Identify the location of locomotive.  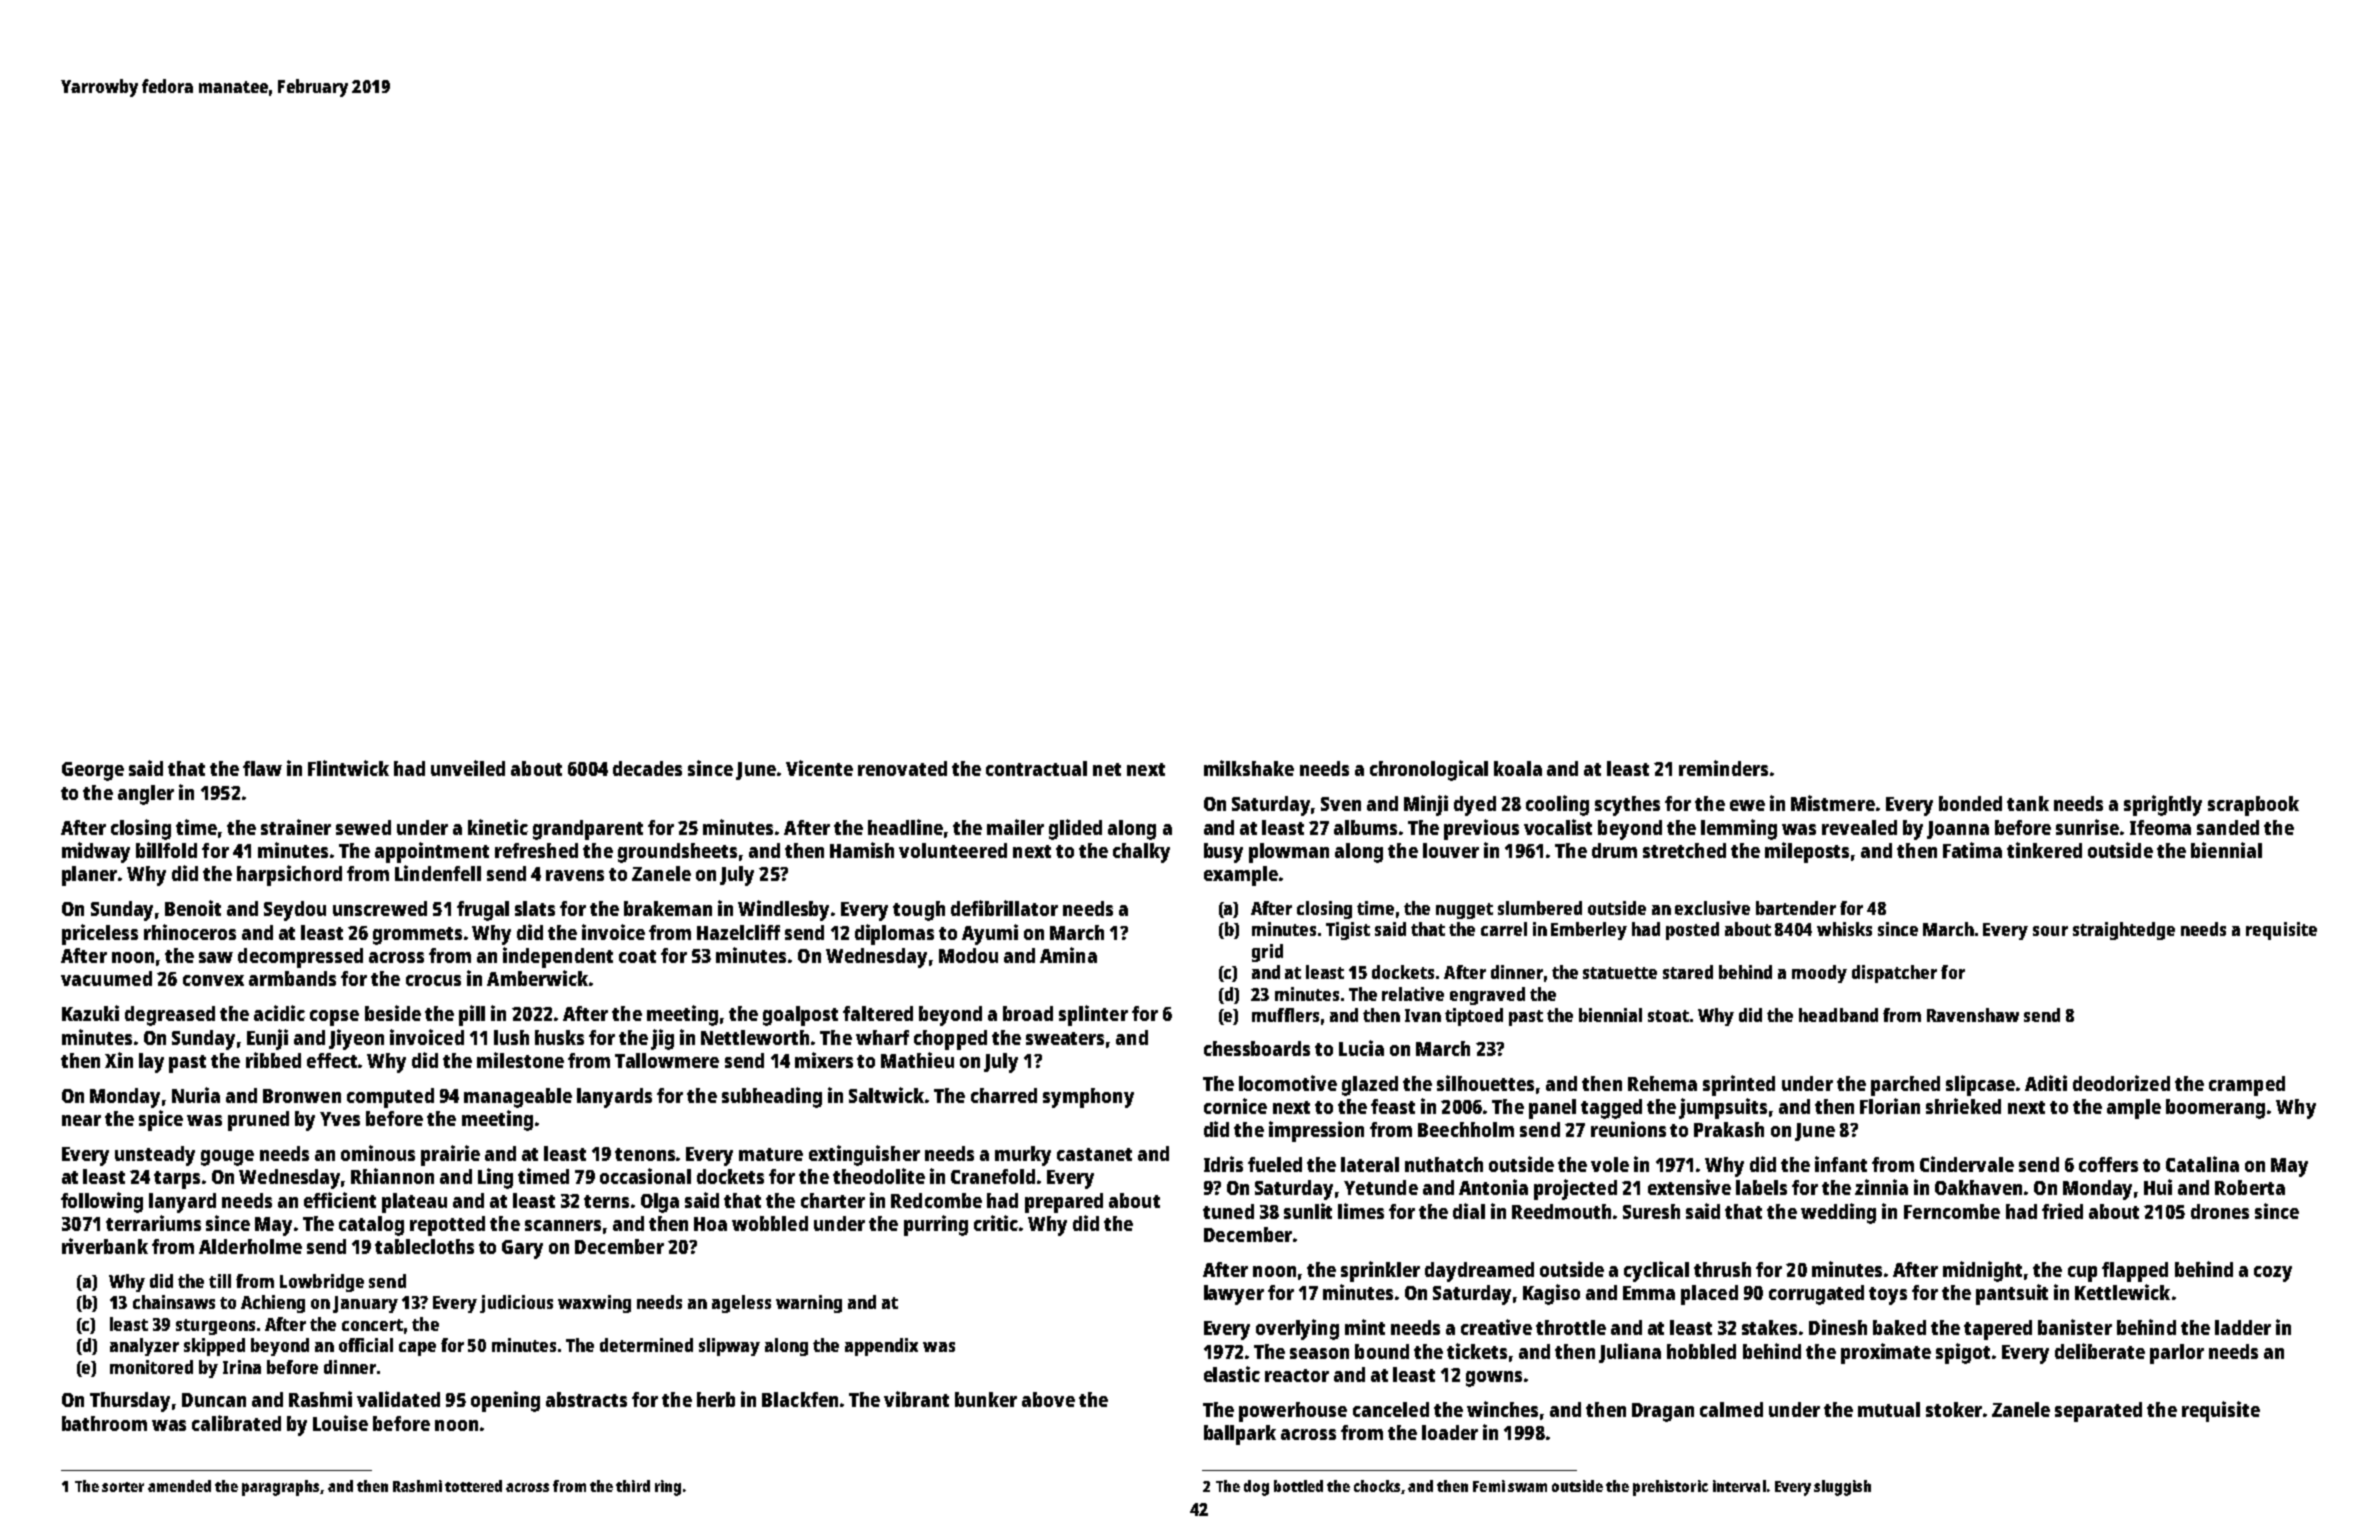
(1288, 1083).
